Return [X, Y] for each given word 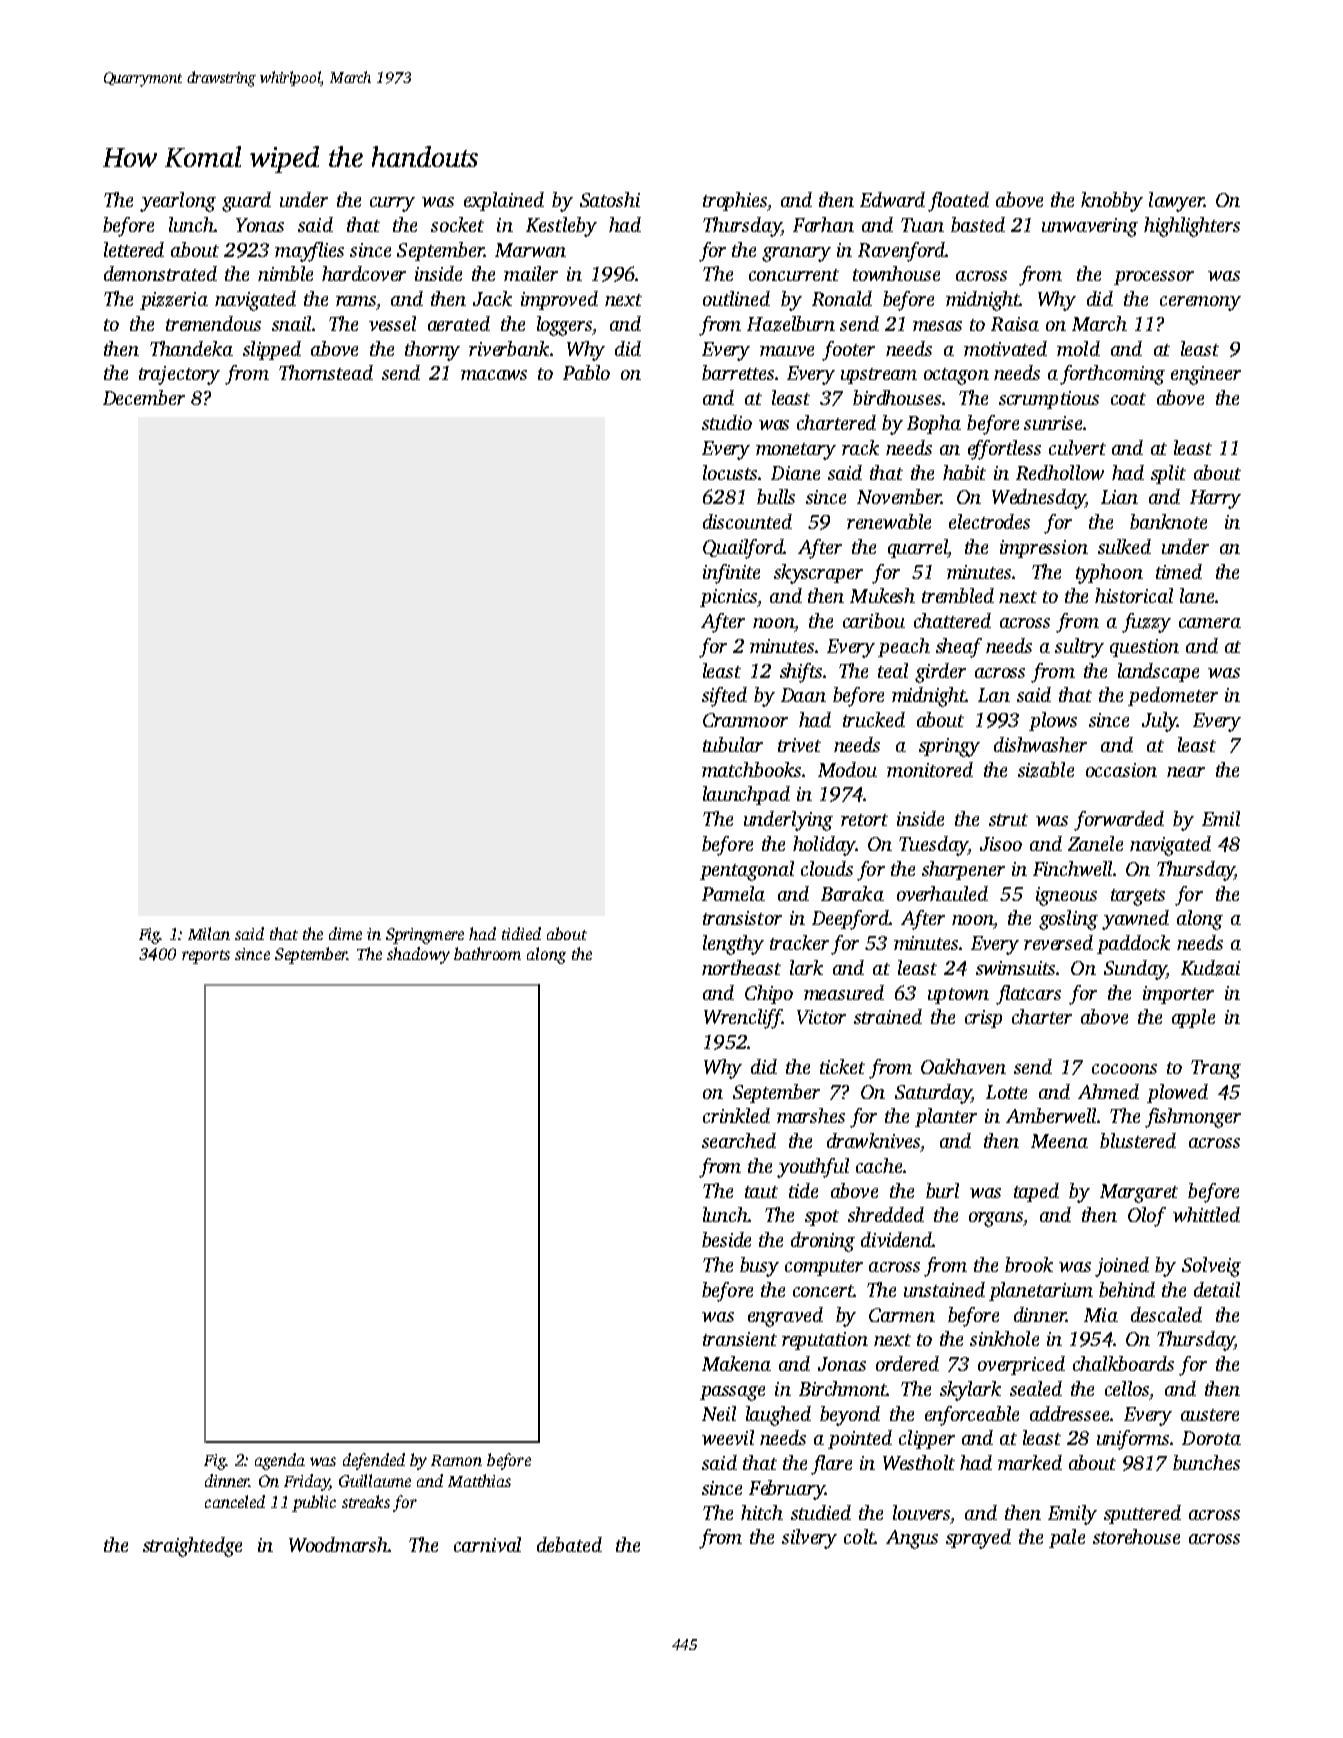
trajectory [179, 375]
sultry [1079, 648]
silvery [809, 1539]
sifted [724, 697]
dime [345, 933]
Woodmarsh [338, 1544]
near [1186, 772]
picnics [729, 598]
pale [1067, 1538]
